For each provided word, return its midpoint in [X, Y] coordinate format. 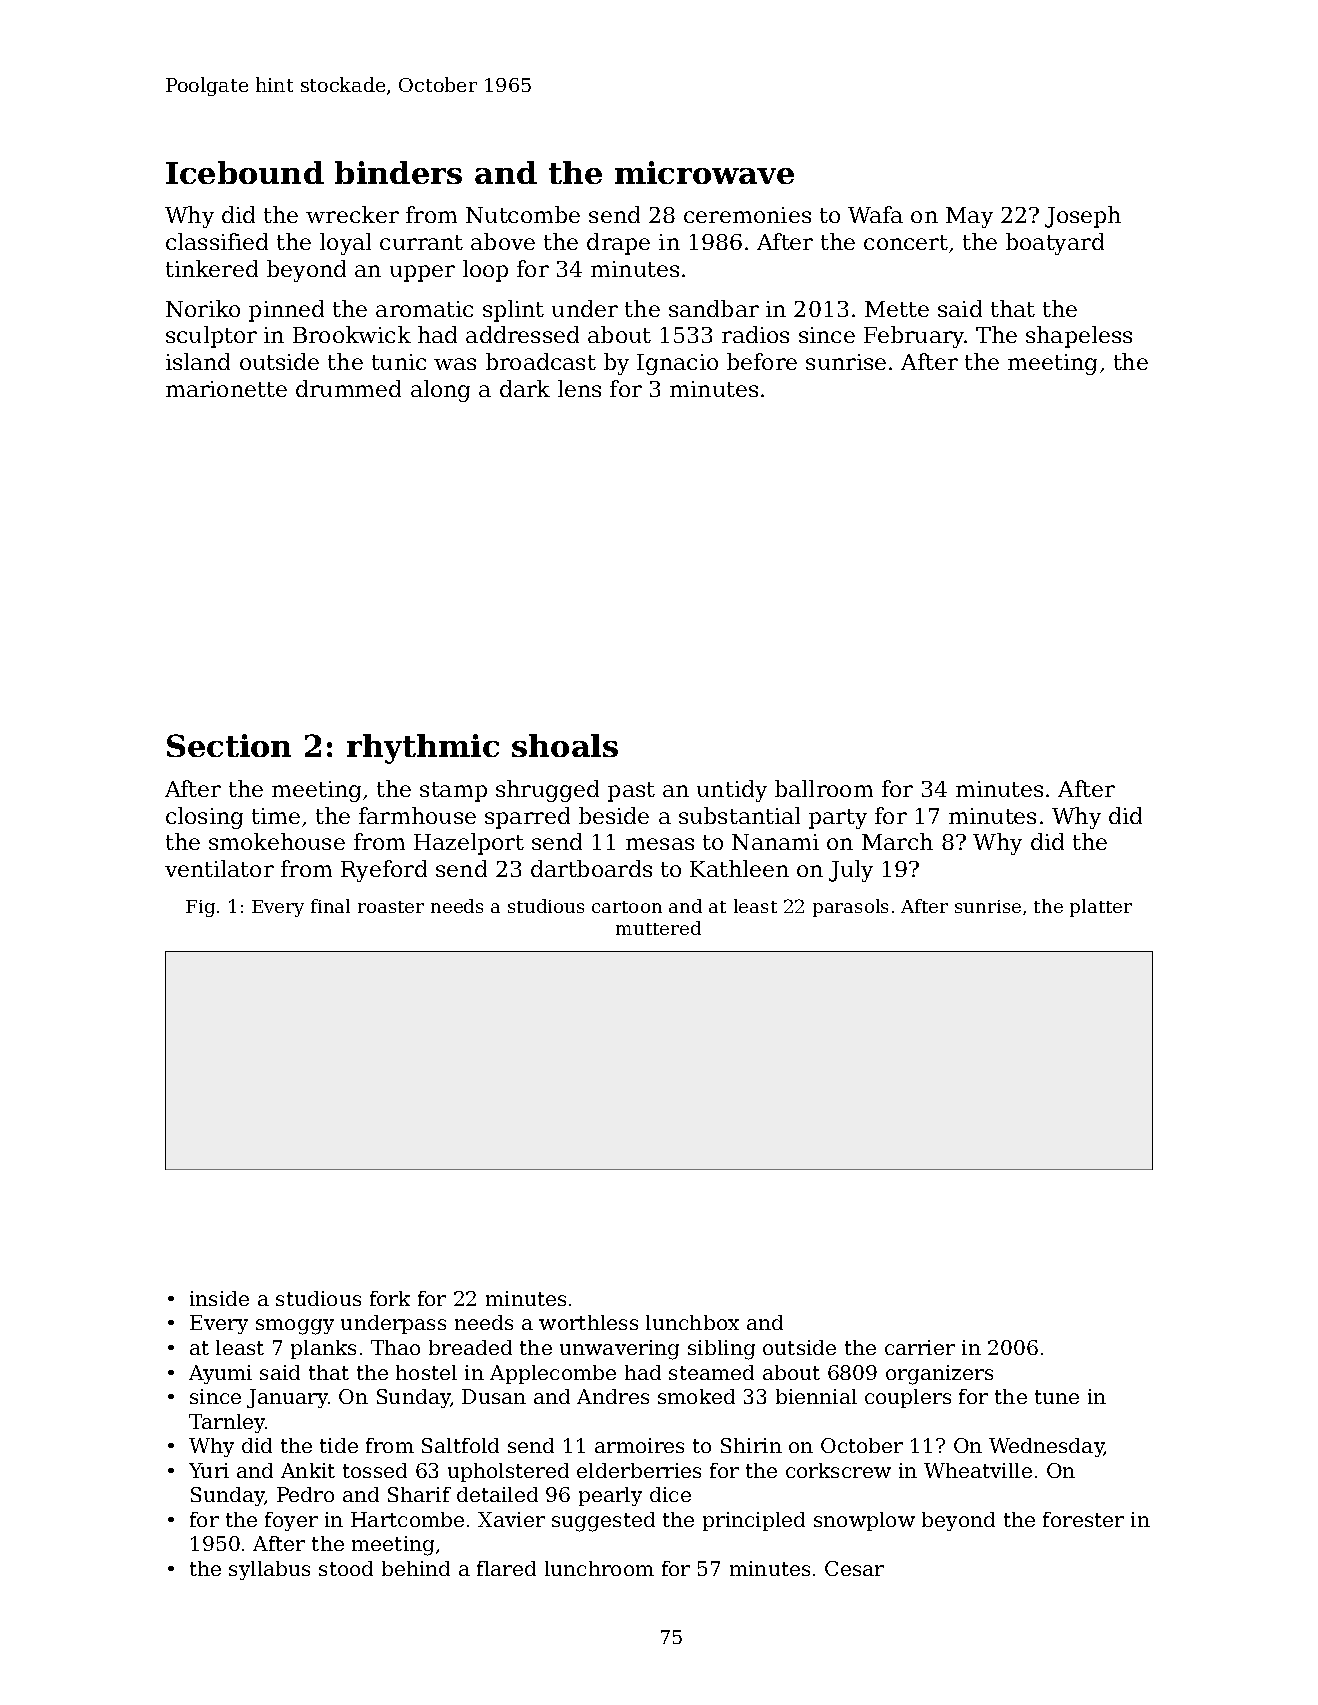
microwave [704, 172]
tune [1057, 1397]
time [276, 816]
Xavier [511, 1519]
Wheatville [978, 1470]
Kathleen [739, 868]
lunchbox [692, 1322]
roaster [391, 907]
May [969, 217]
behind [416, 1568]
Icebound [245, 172]
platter [1101, 908]
